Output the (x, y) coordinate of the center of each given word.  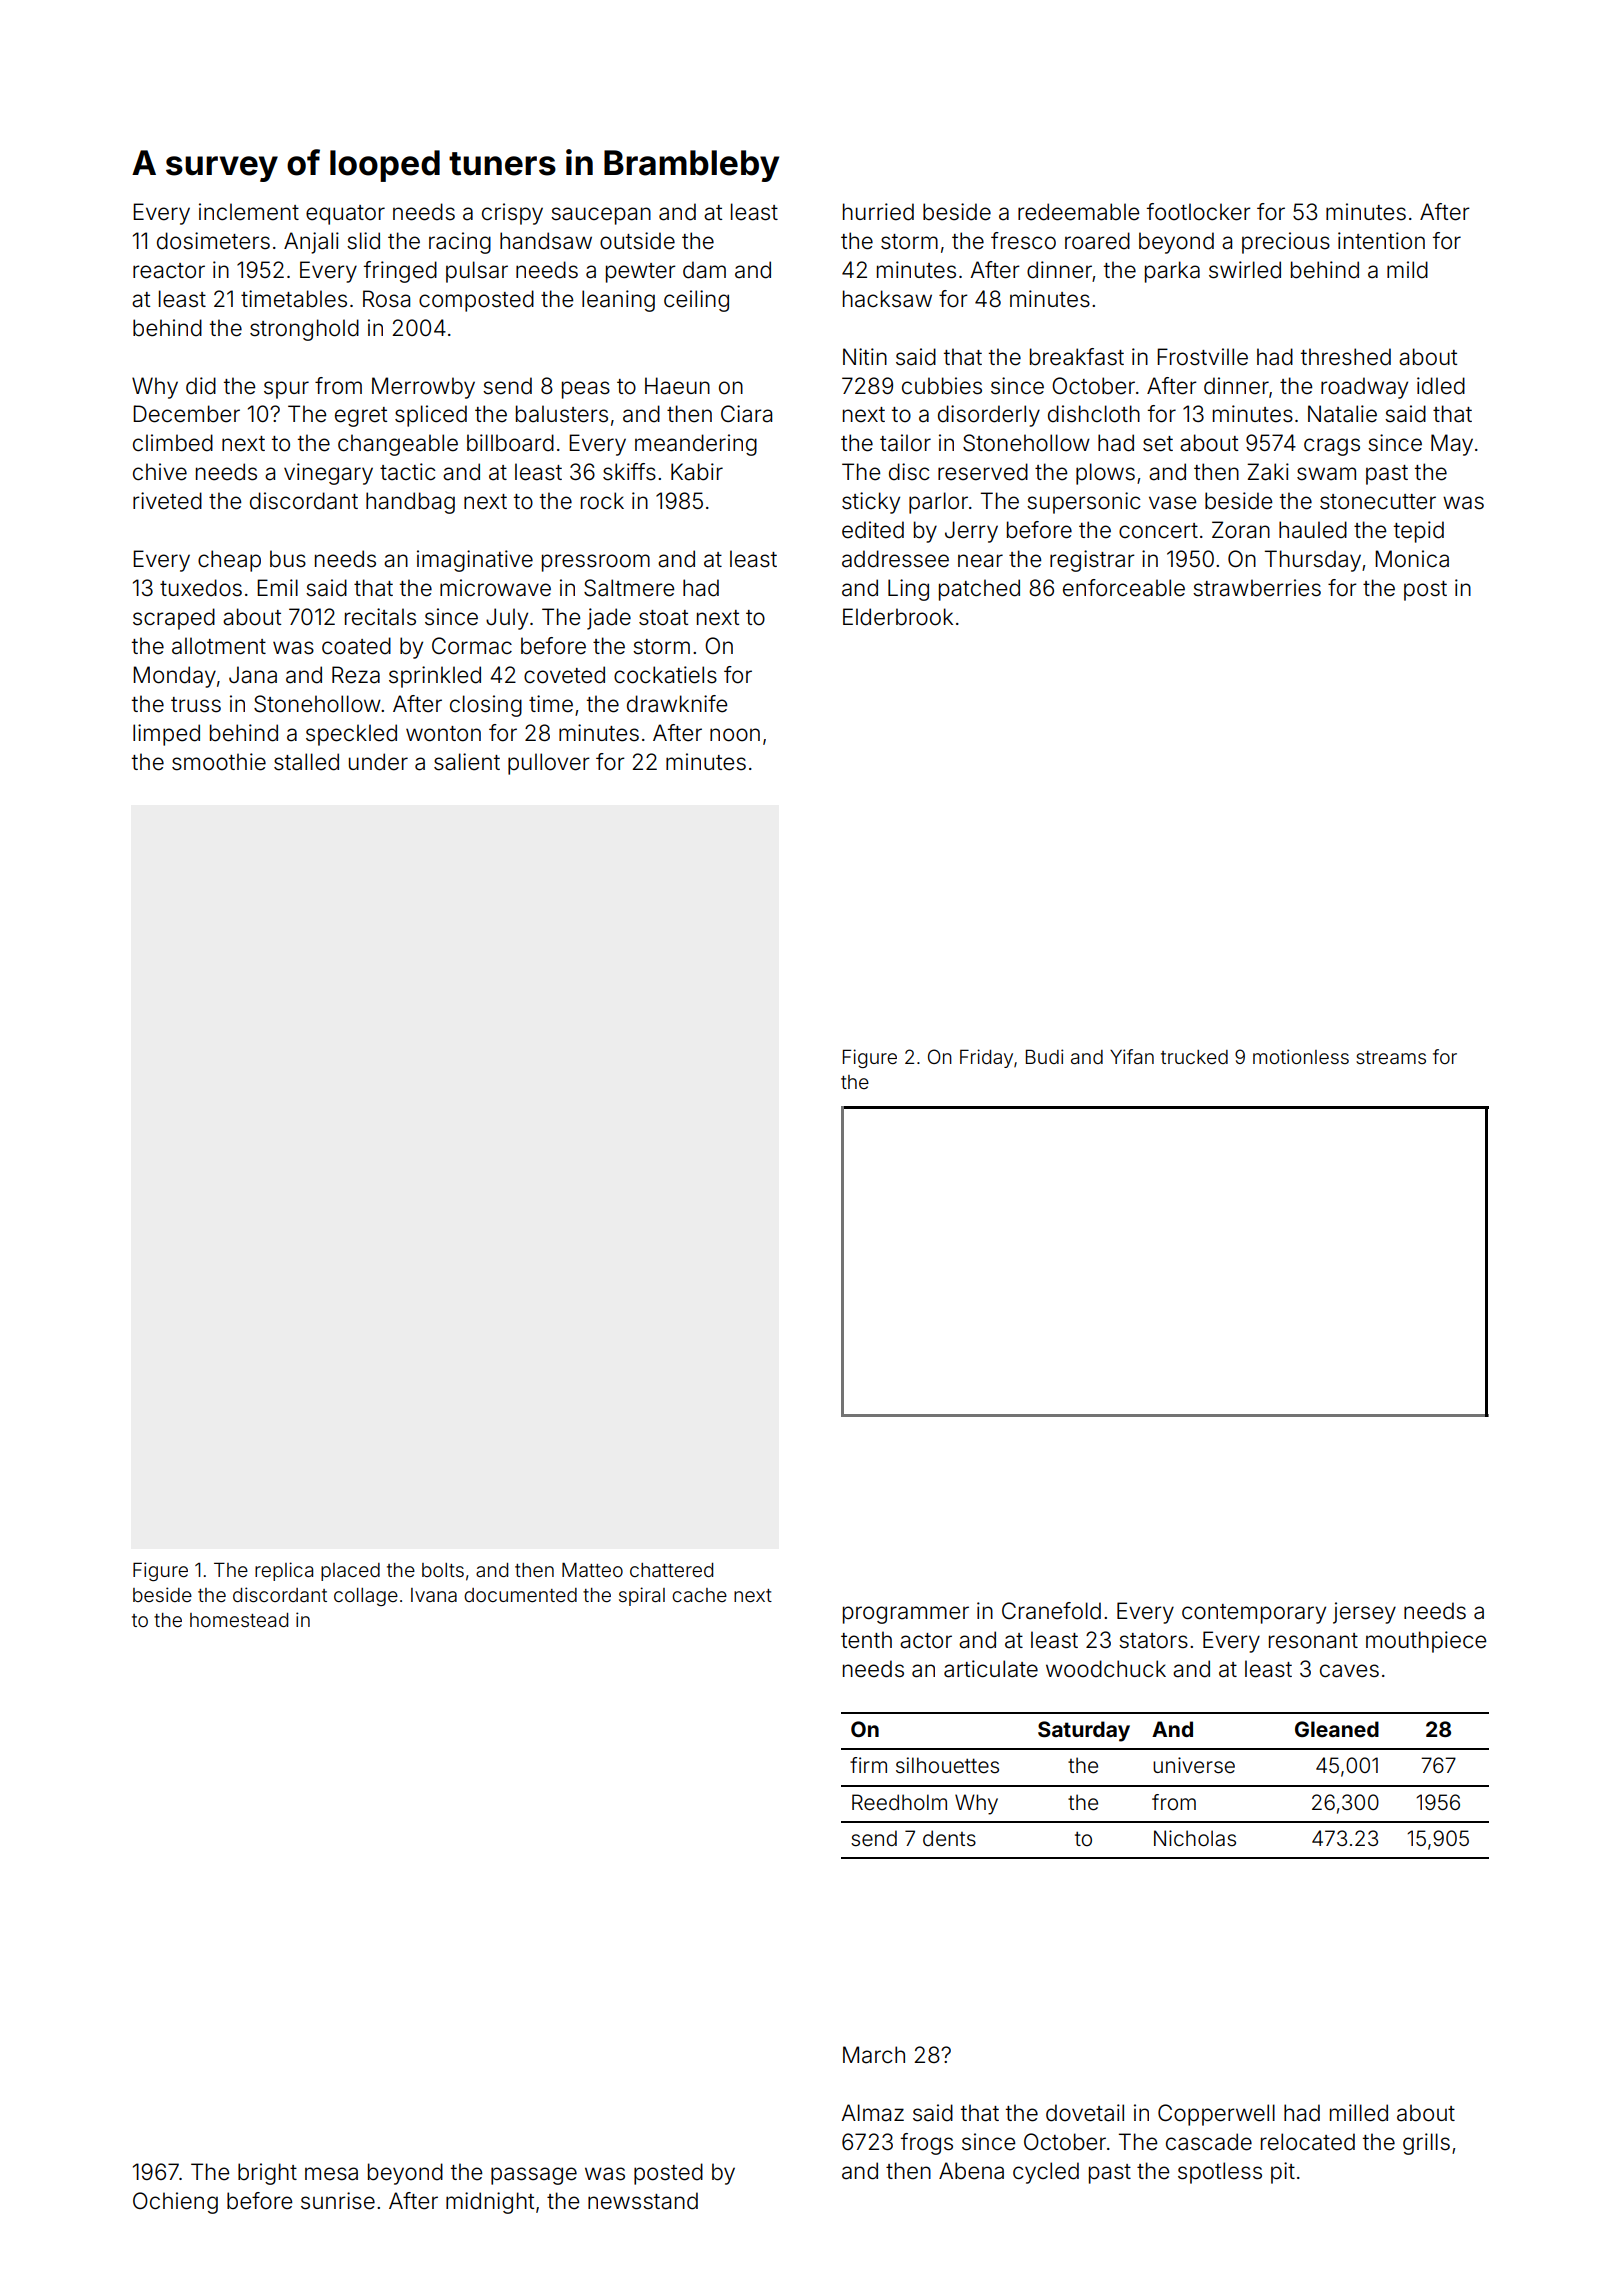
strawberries (1257, 588)
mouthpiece (1426, 1642)
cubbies (942, 386)
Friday (986, 1058)
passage (534, 2176)
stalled (306, 762)
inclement (249, 212)
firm (868, 1765)
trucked (1194, 1057)
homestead (239, 1620)
